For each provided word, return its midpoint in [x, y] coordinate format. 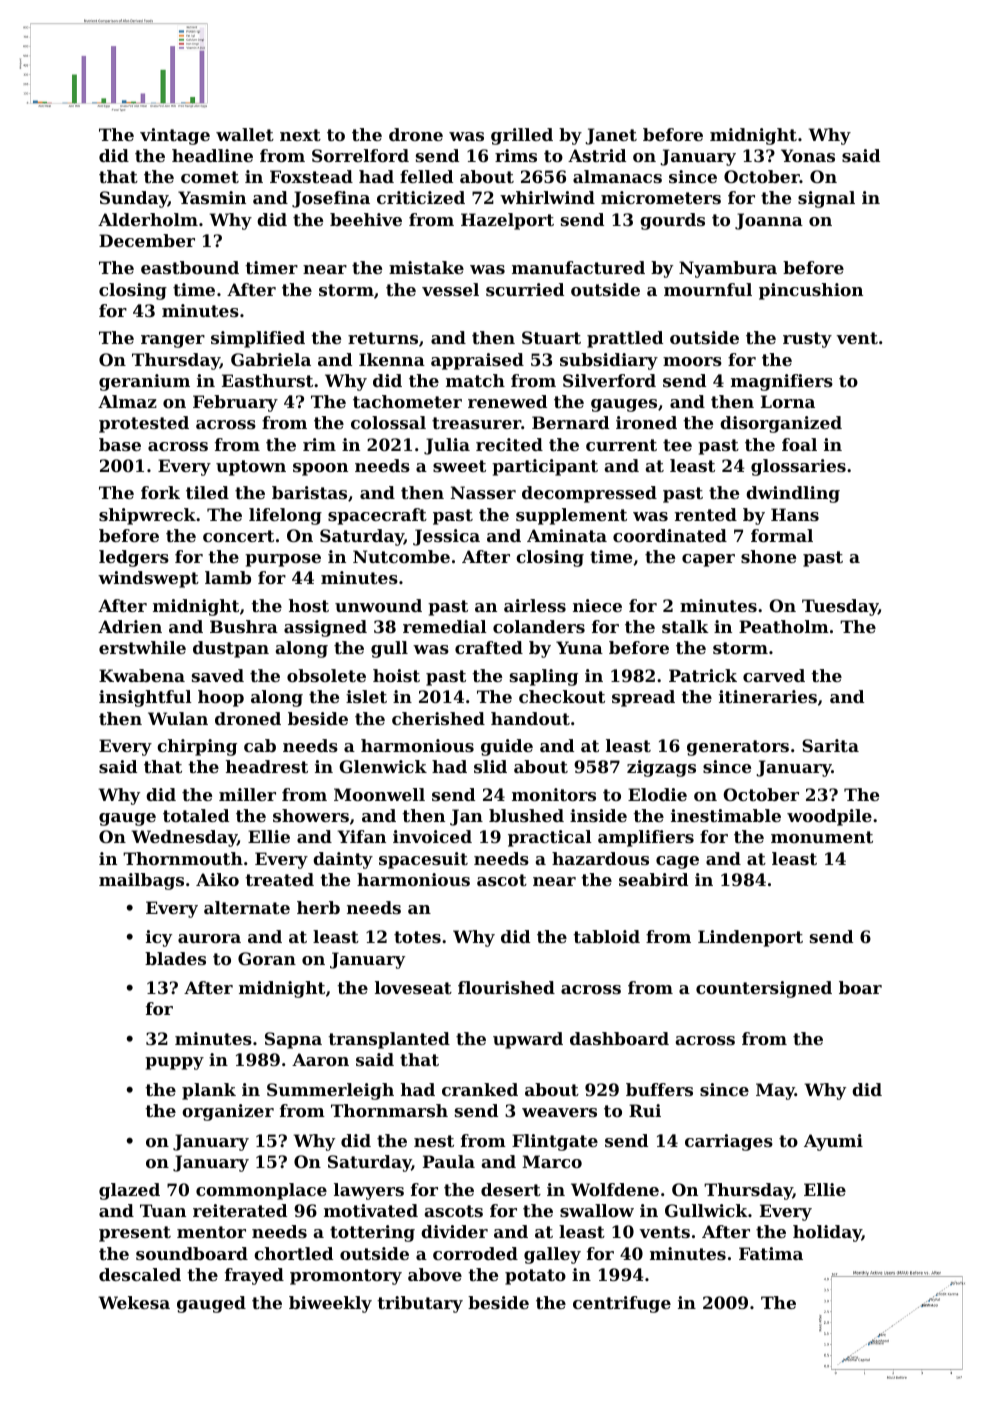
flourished [506, 987]
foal [799, 444]
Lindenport [750, 938]
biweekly [330, 1304]
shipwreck [147, 516]
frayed [254, 1276]
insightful [145, 698]
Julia [447, 446]
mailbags [141, 881]
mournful [708, 289]
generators [738, 748]
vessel [450, 289]
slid [490, 766]
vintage [175, 136]
